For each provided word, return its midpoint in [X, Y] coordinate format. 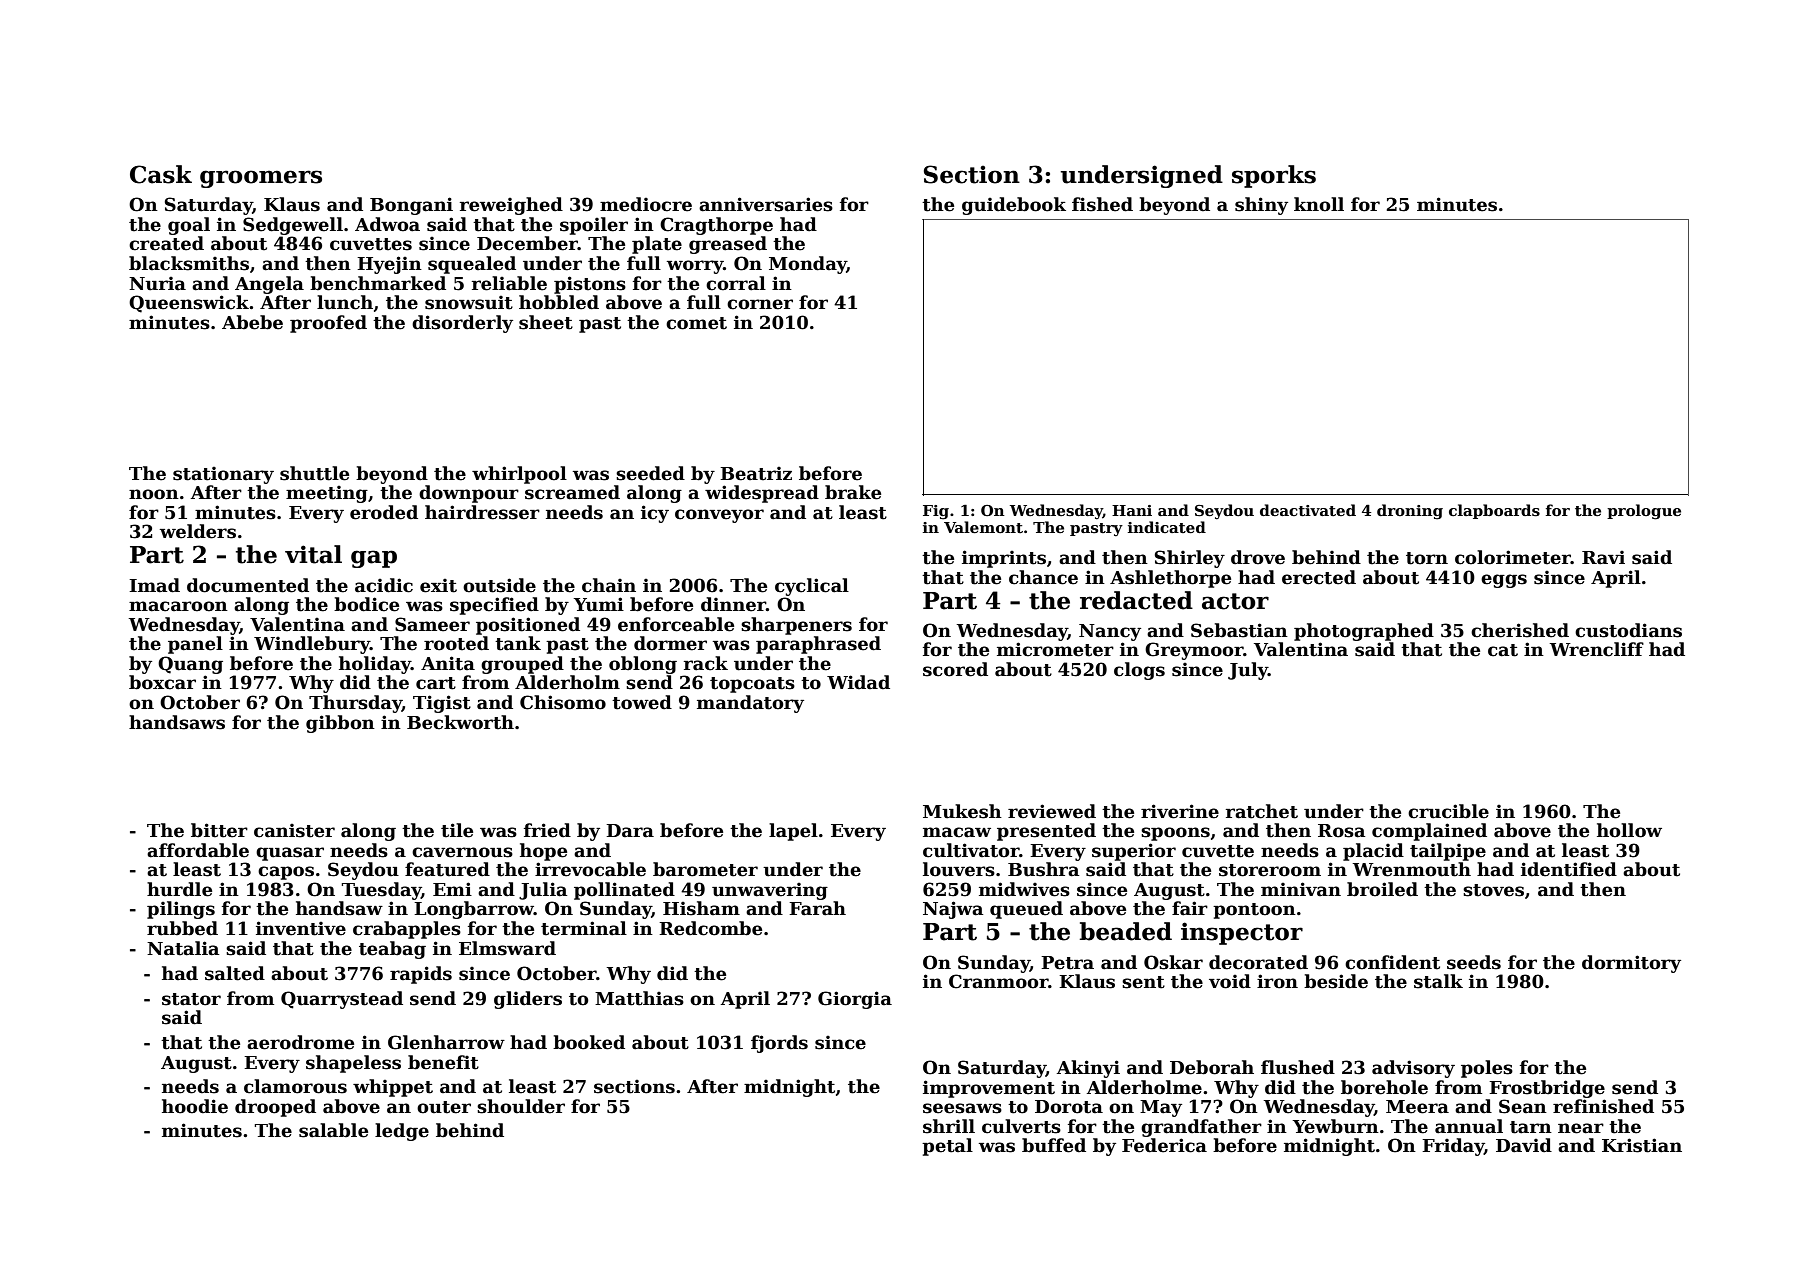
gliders [528, 1000]
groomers [261, 179]
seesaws [962, 1108]
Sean [1523, 1106]
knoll [1319, 204]
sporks [1274, 176]
